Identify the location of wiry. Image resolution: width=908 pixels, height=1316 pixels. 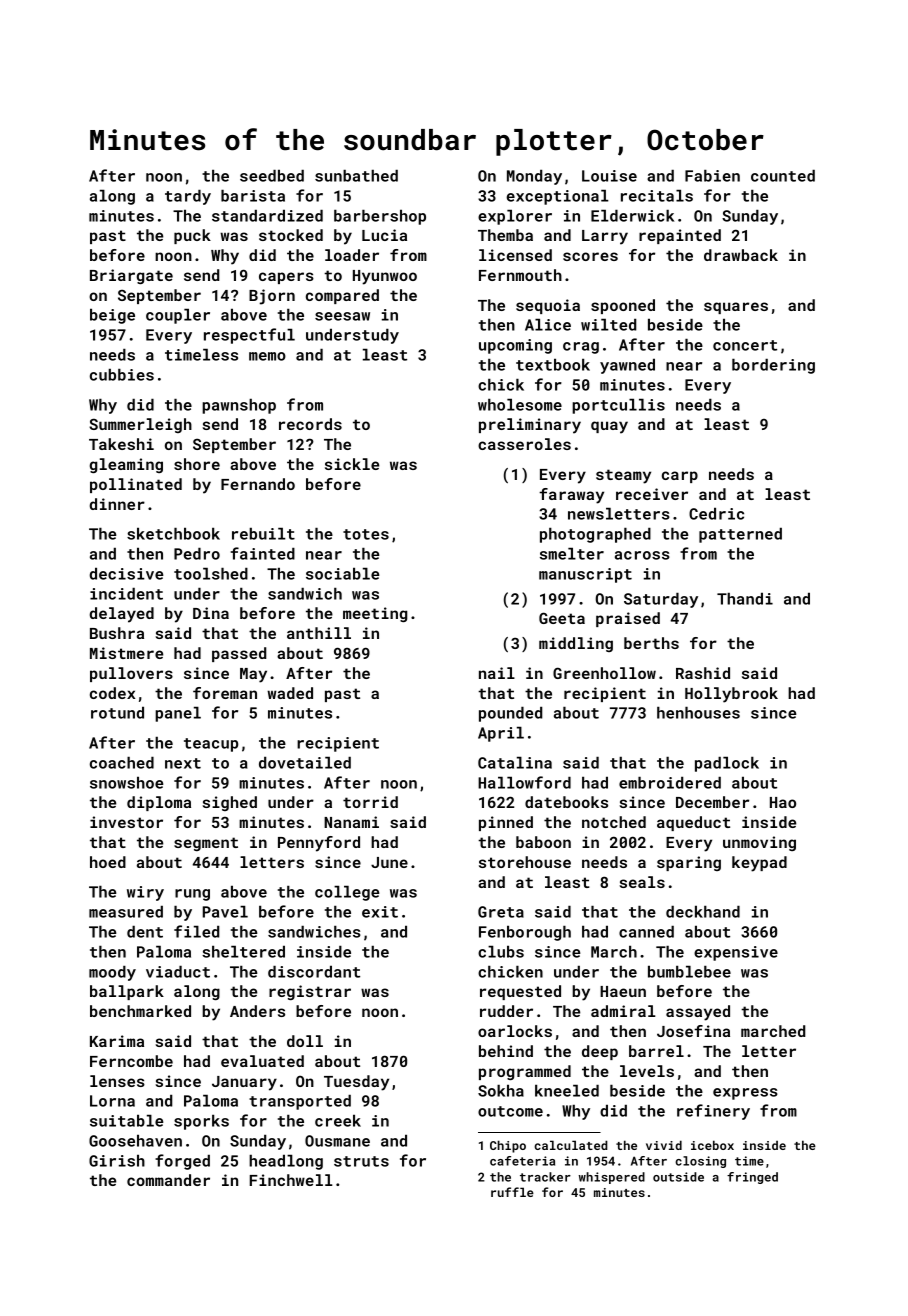
(145, 893).
